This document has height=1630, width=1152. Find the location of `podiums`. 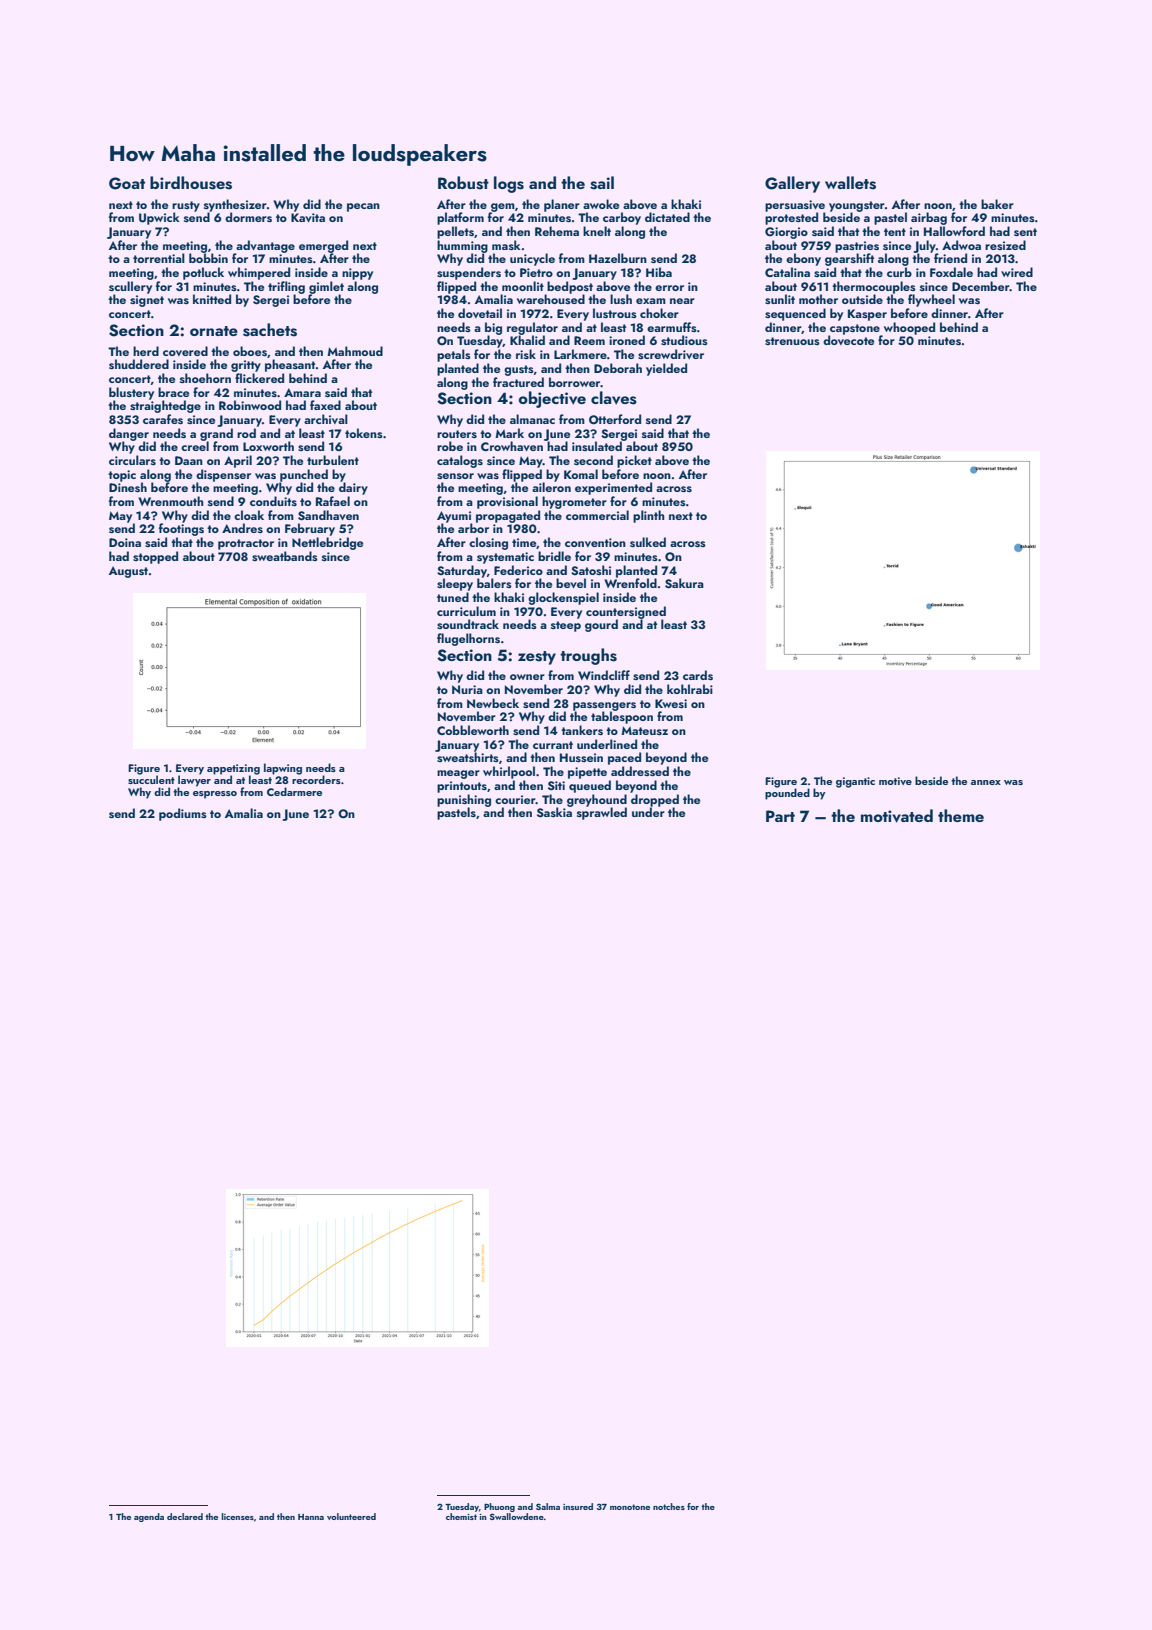

podiums is located at coordinates (183, 814).
